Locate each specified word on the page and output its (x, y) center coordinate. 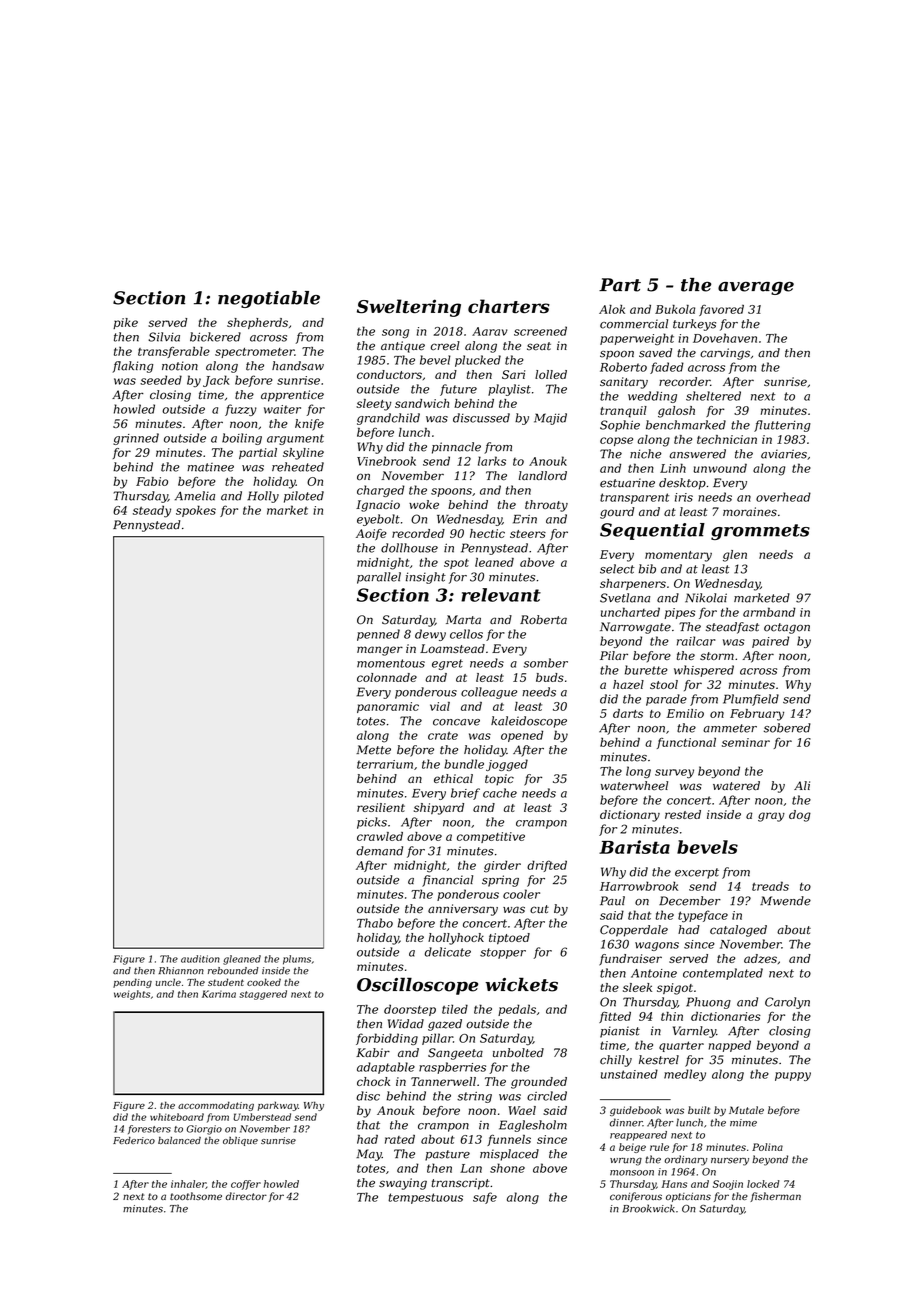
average (756, 288)
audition (200, 959)
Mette (373, 750)
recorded (418, 533)
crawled (380, 836)
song (395, 333)
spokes (196, 511)
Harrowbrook (639, 886)
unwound (720, 468)
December (690, 901)
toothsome (196, 1196)
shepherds (257, 323)
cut (539, 909)
